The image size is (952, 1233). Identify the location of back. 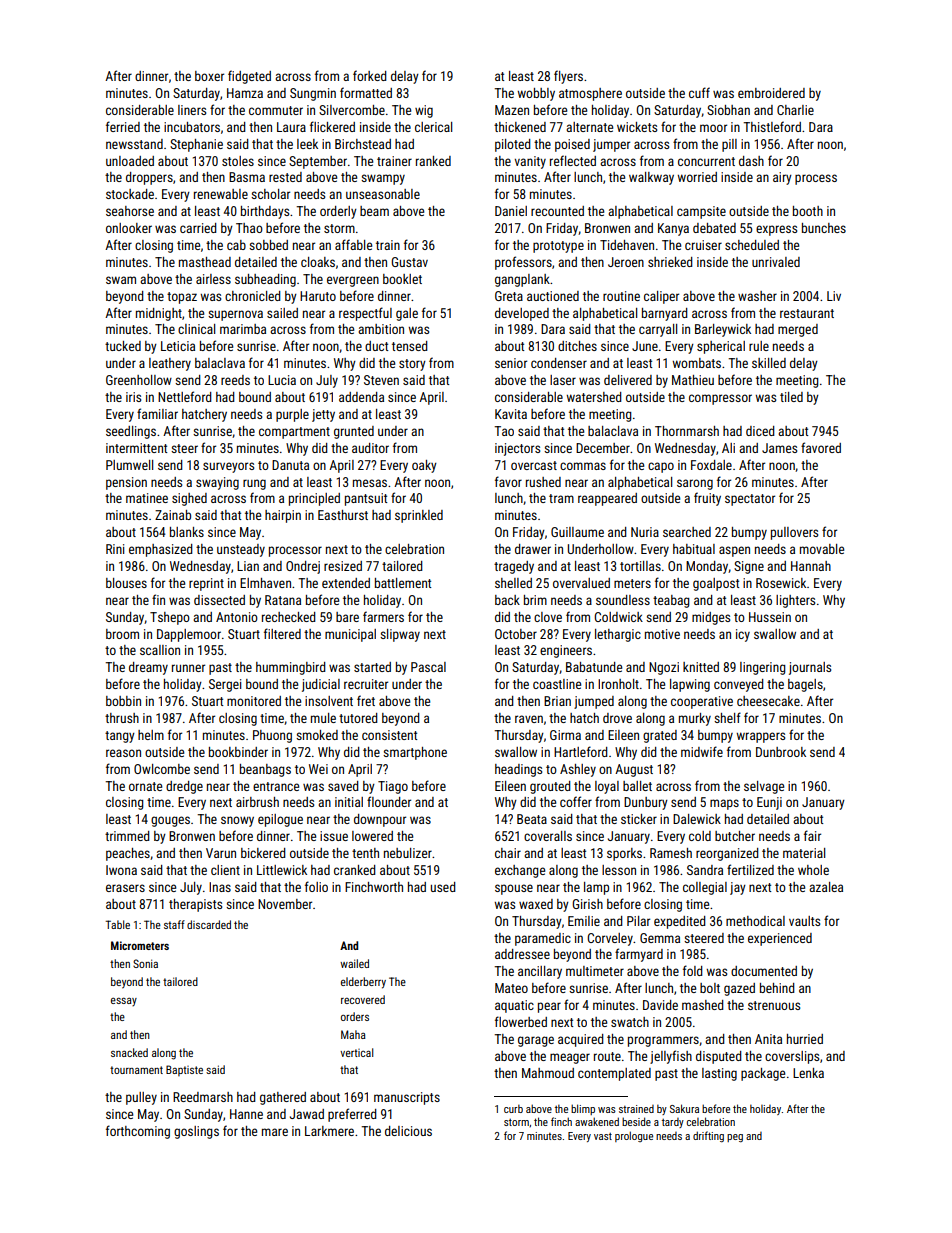
(507, 600).
